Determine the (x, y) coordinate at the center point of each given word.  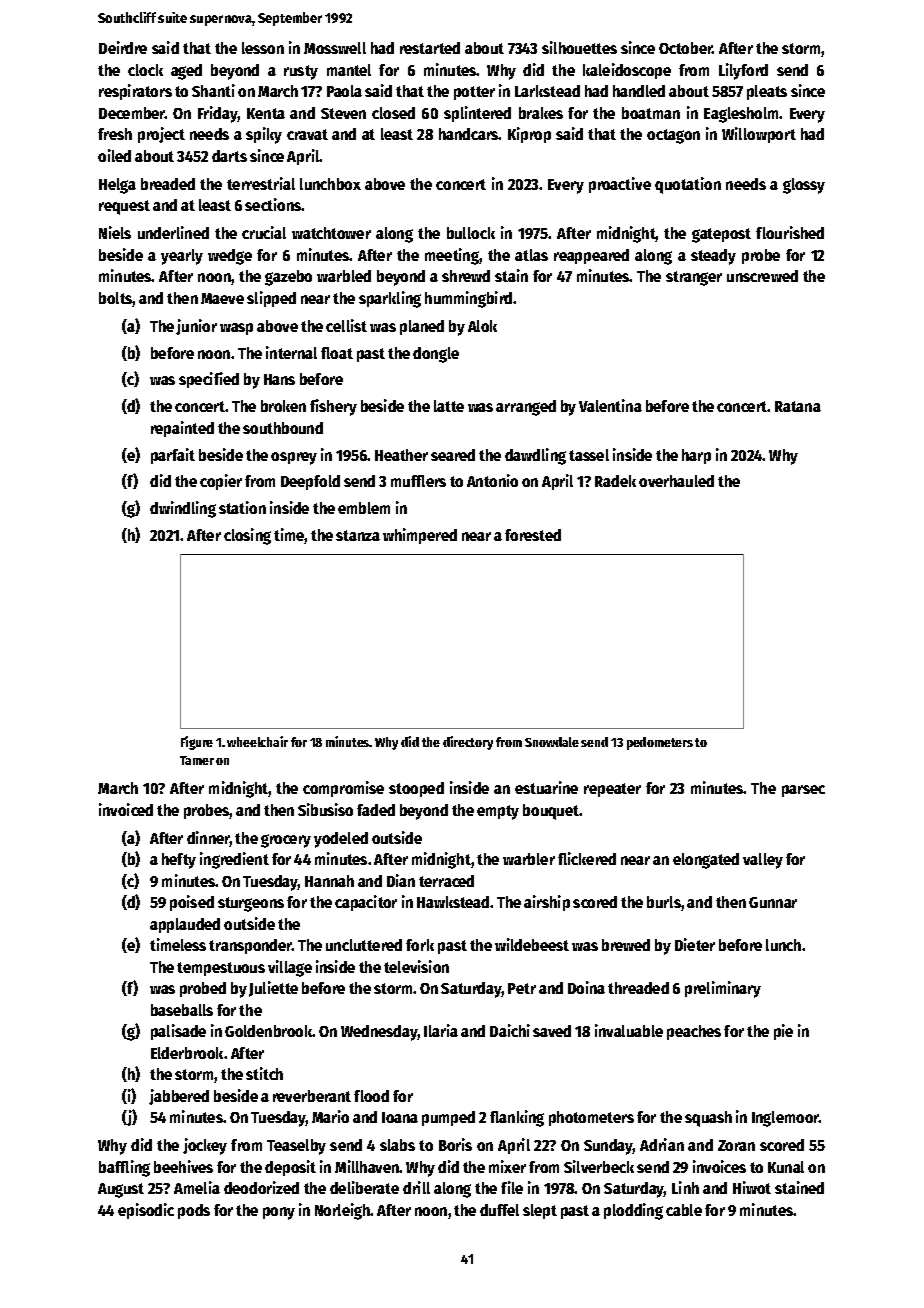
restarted (430, 48)
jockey (205, 1146)
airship (547, 903)
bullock (471, 233)
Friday (218, 114)
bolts (116, 299)
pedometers (660, 743)
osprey (294, 458)
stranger (694, 278)
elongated (706, 861)
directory (468, 743)
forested (533, 535)
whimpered (420, 536)
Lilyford (743, 71)
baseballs (182, 1010)
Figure (197, 743)
